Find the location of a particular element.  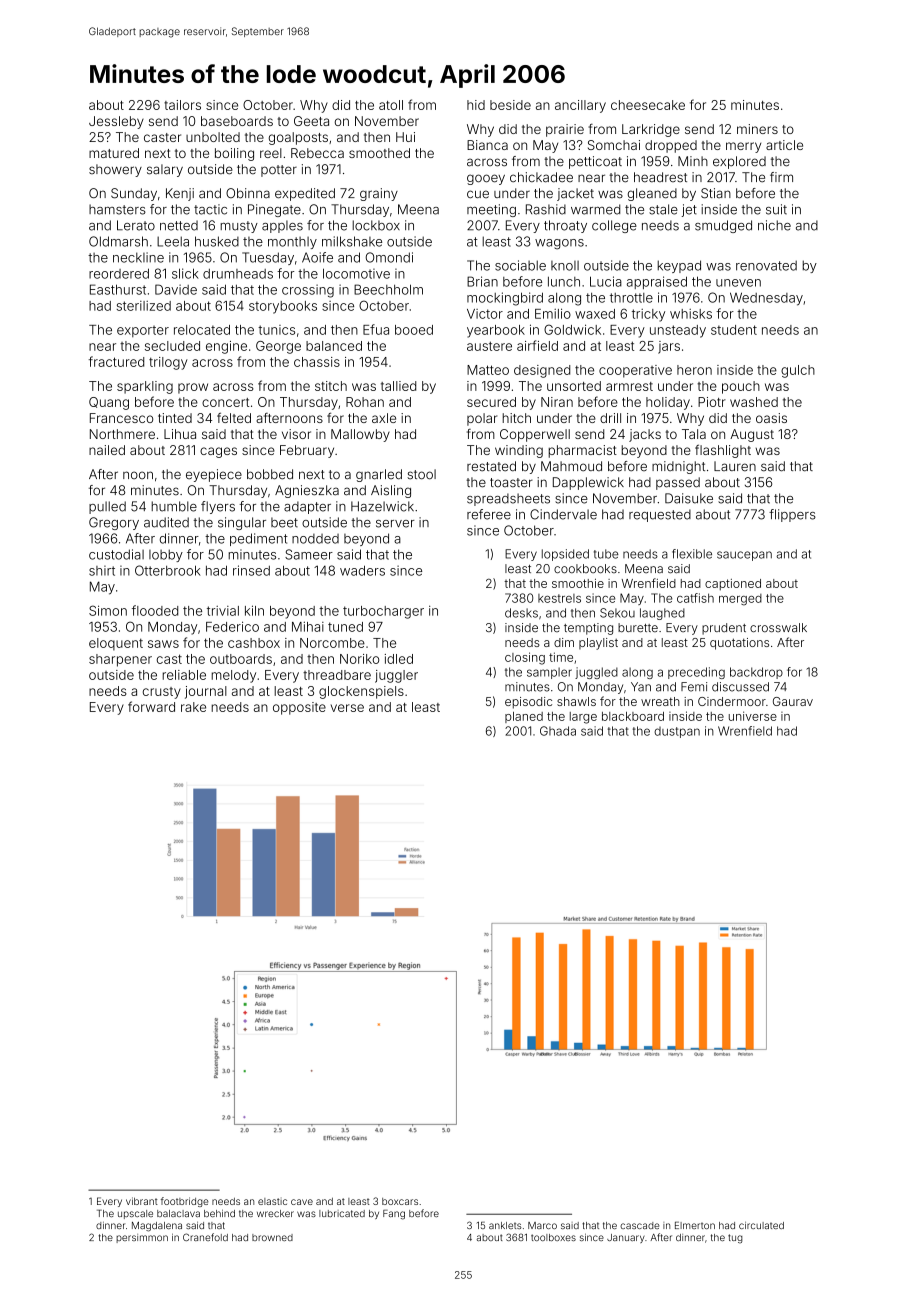

dustpan is located at coordinates (677, 732).
